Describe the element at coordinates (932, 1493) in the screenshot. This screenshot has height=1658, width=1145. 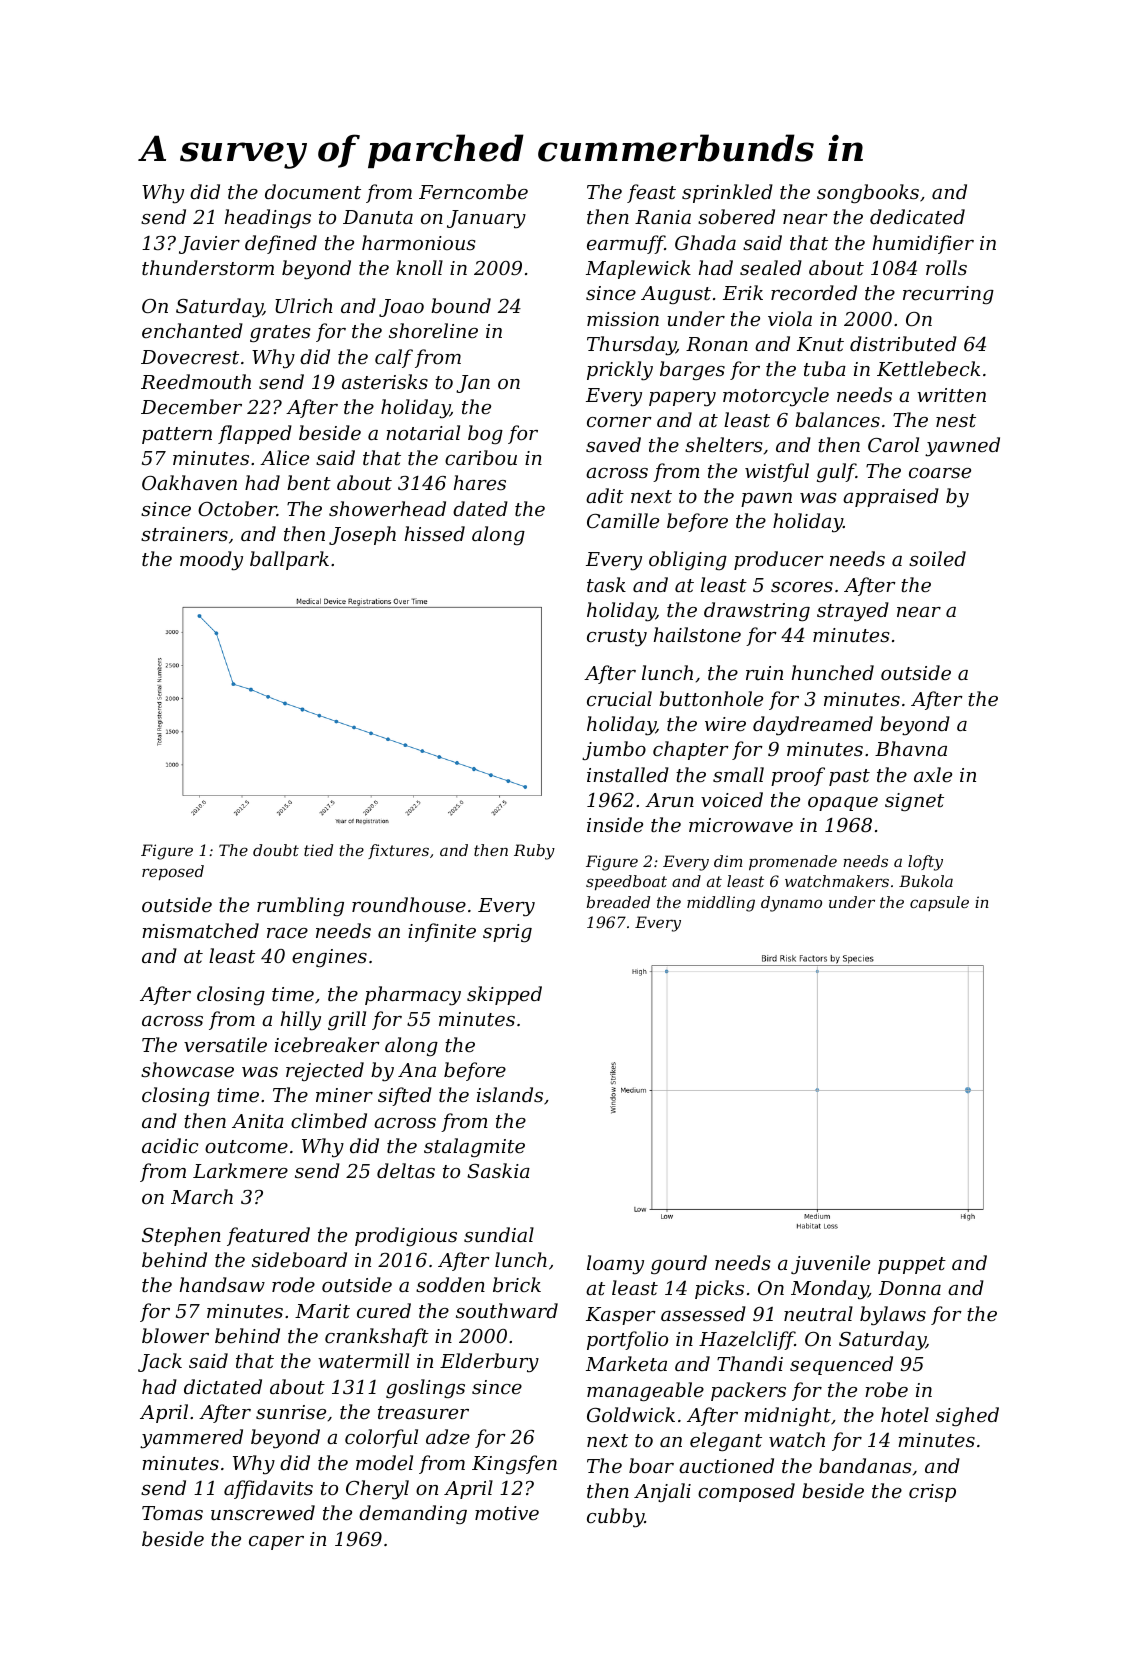
I see `crisp` at that location.
